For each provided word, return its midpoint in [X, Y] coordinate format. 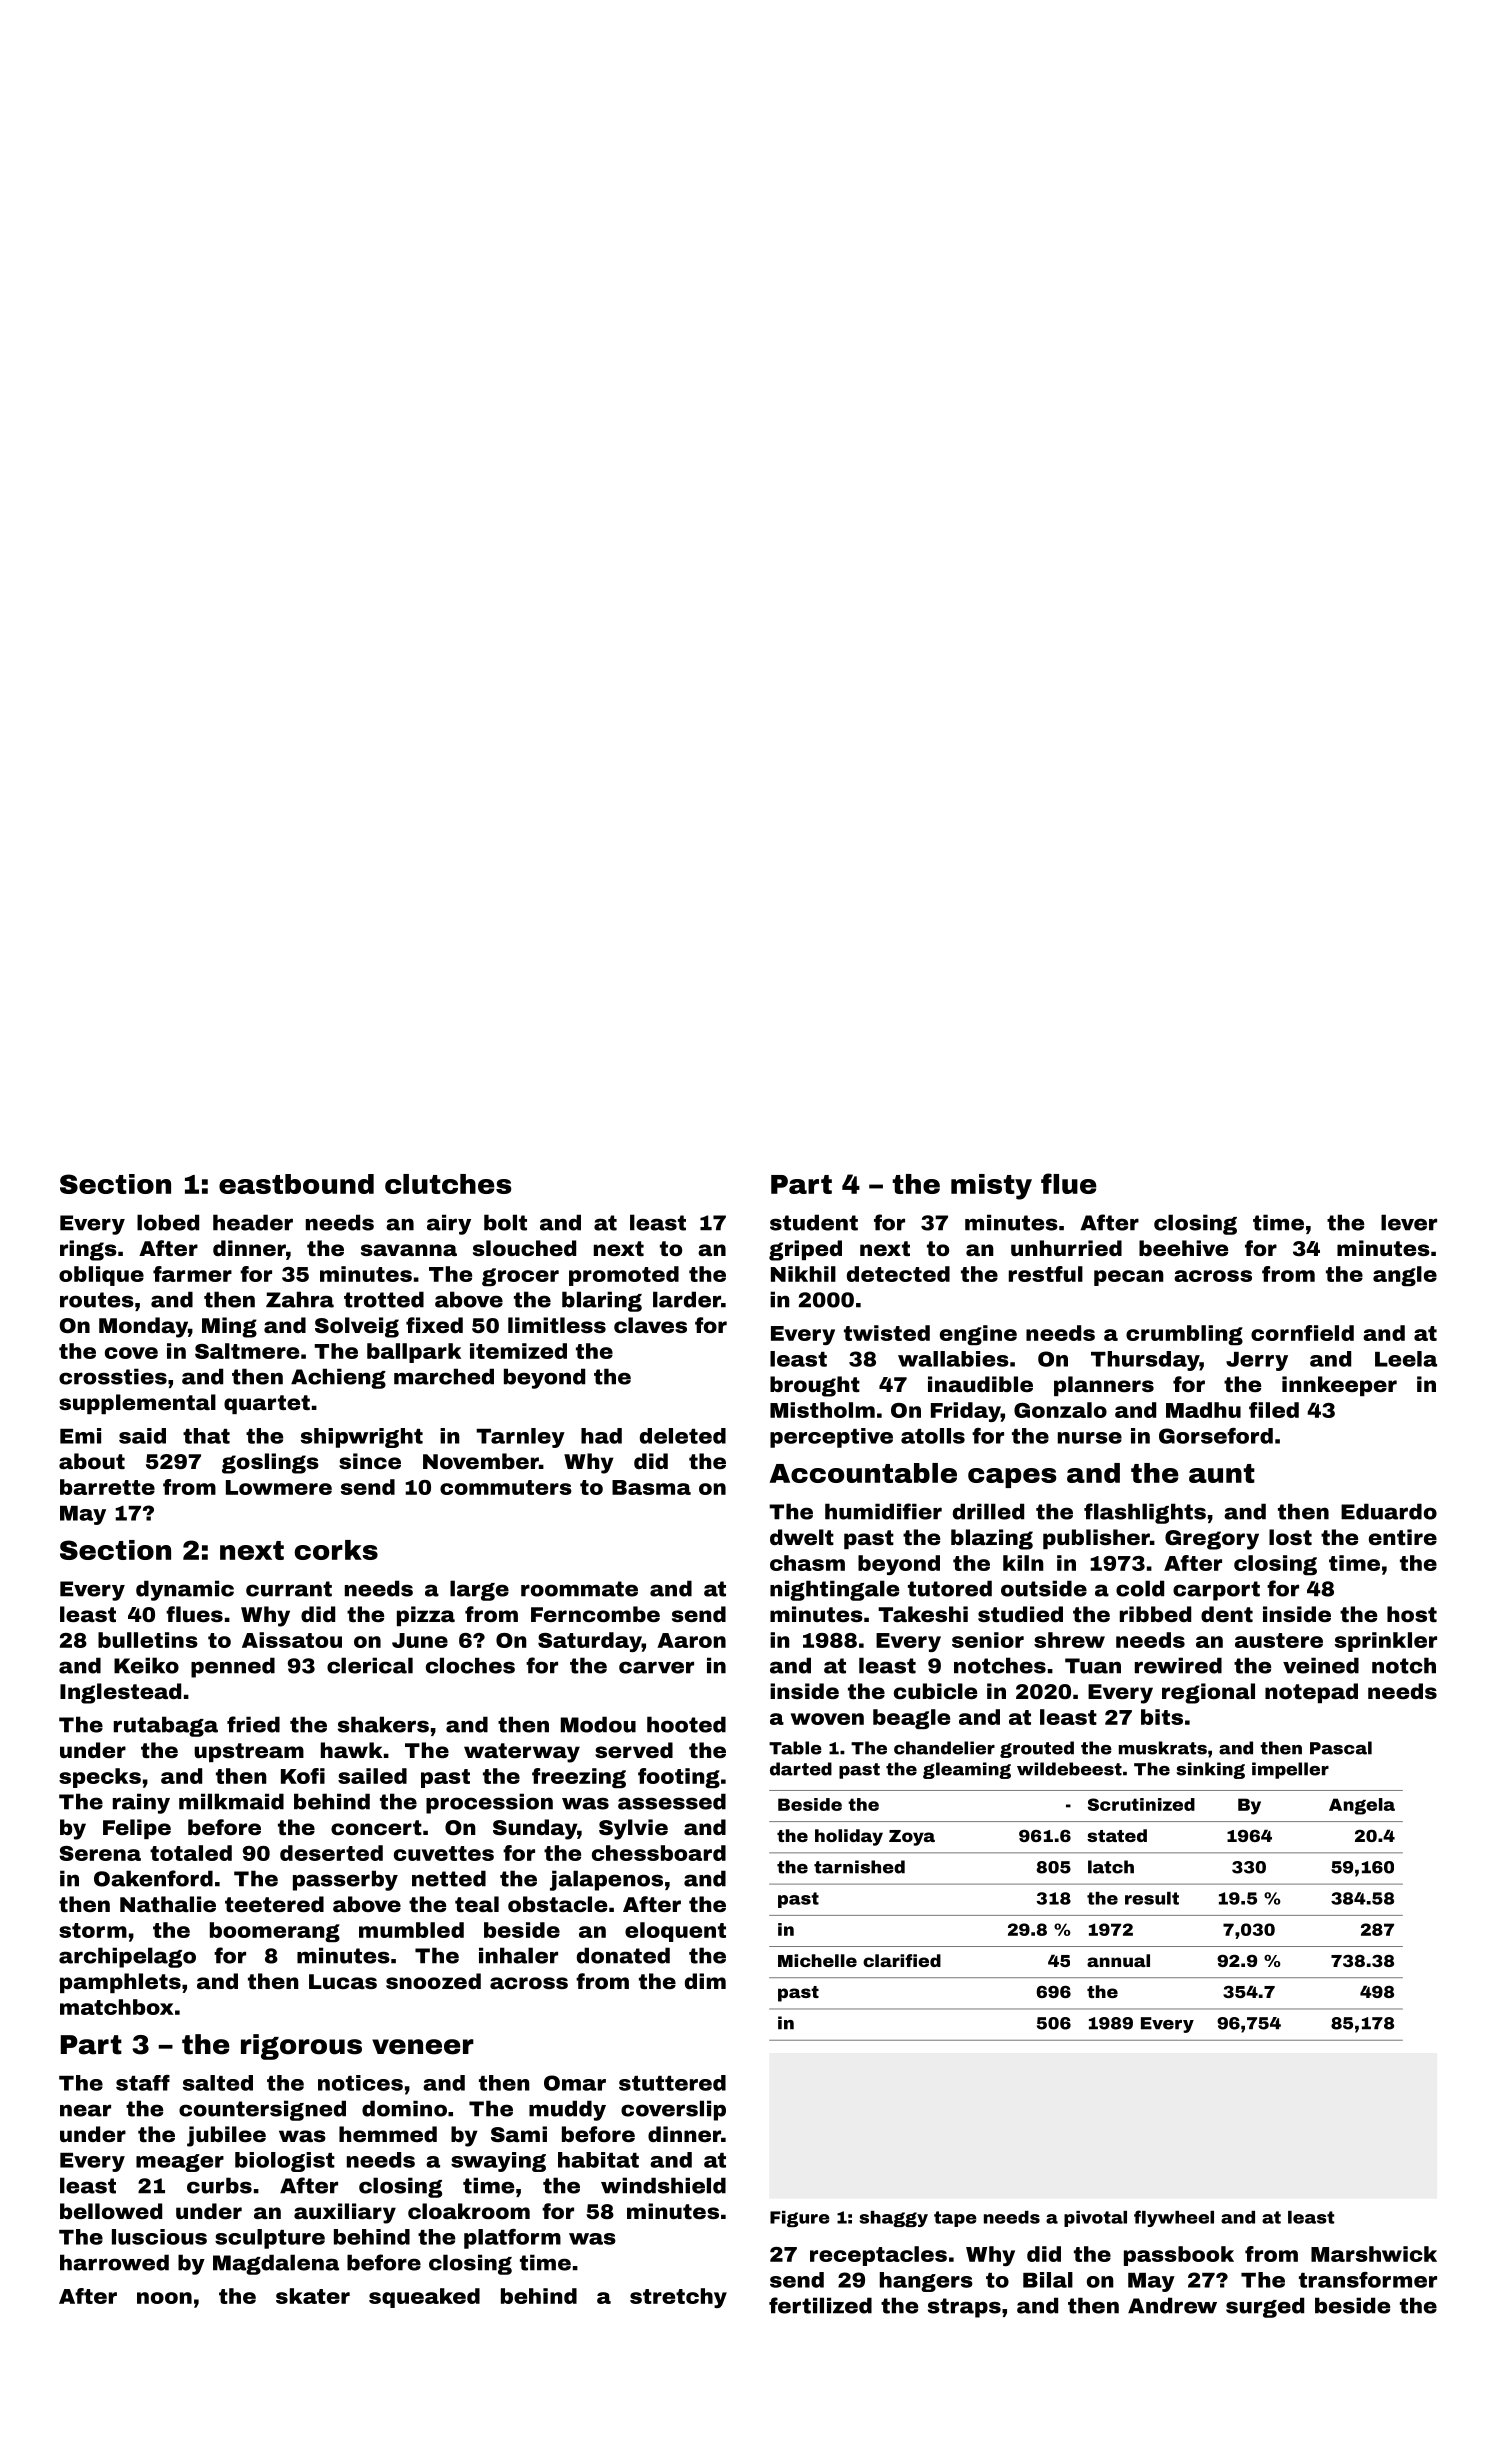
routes [97, 1300]
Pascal [1341, 1748]
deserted [331, 1853]
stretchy [678, 2298]
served [634, 1750]
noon [164, 2298]
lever [1409, 1222]
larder [687, 1299]
